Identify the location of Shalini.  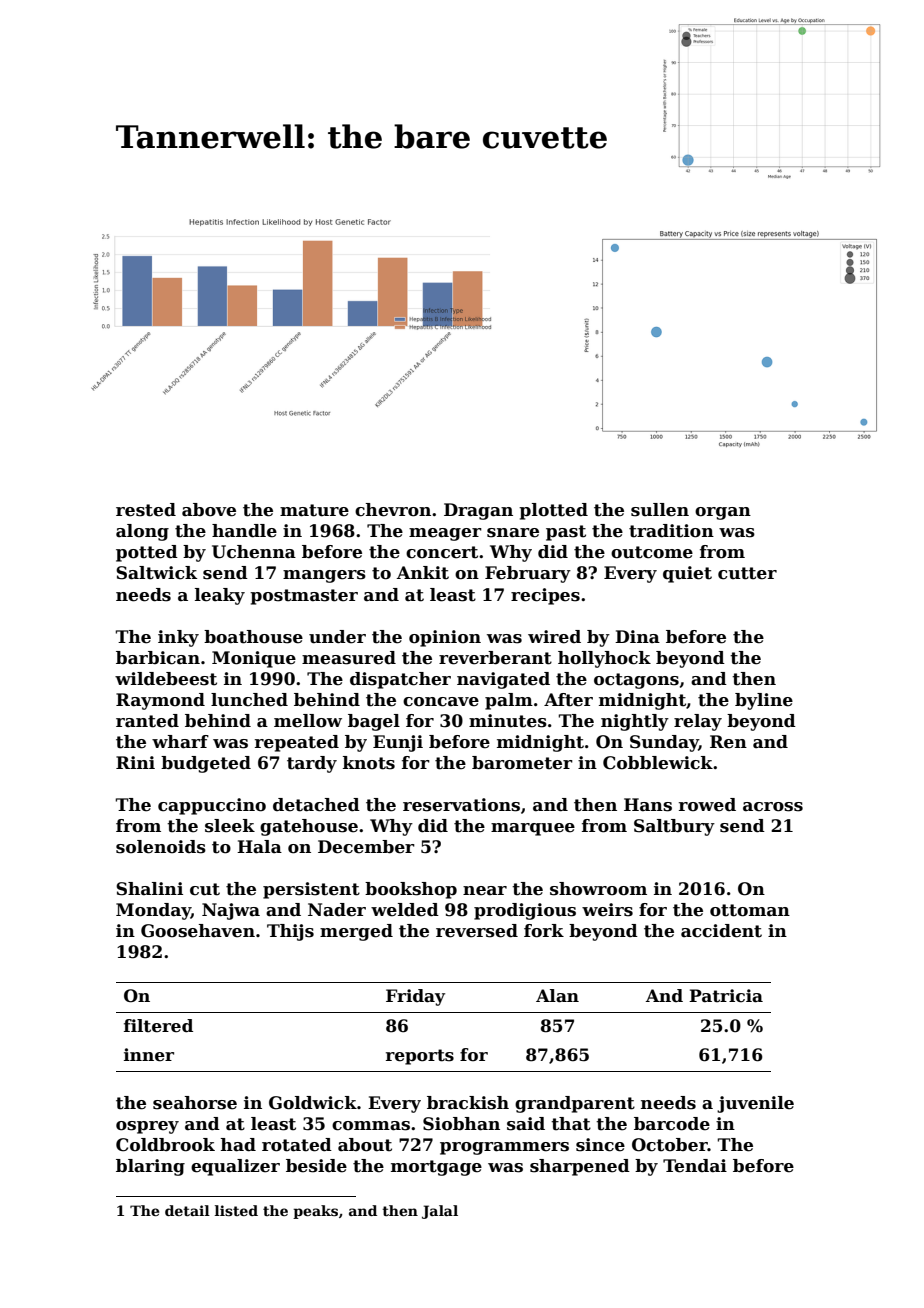
(149, 889).
